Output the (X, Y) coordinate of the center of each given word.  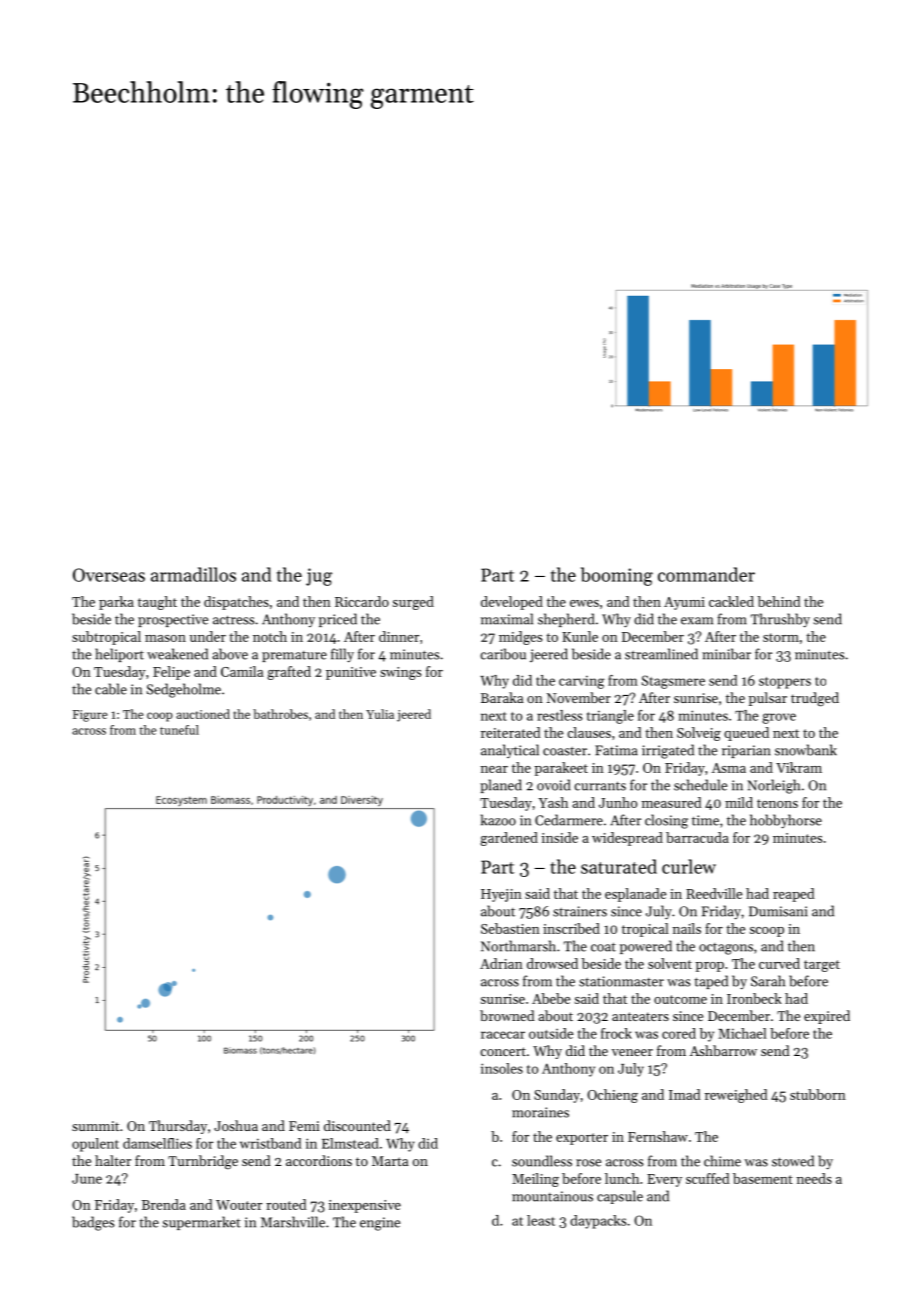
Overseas (109, 575)
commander (706, 574)
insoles (502, 1068)
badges (93, 1223)
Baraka (502, 697)
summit (95, 1126)
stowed (793, 1161)
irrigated (668, 751)
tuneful (179, 730)
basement (763, 1178)
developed (512, 603)
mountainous (552, 1196)
